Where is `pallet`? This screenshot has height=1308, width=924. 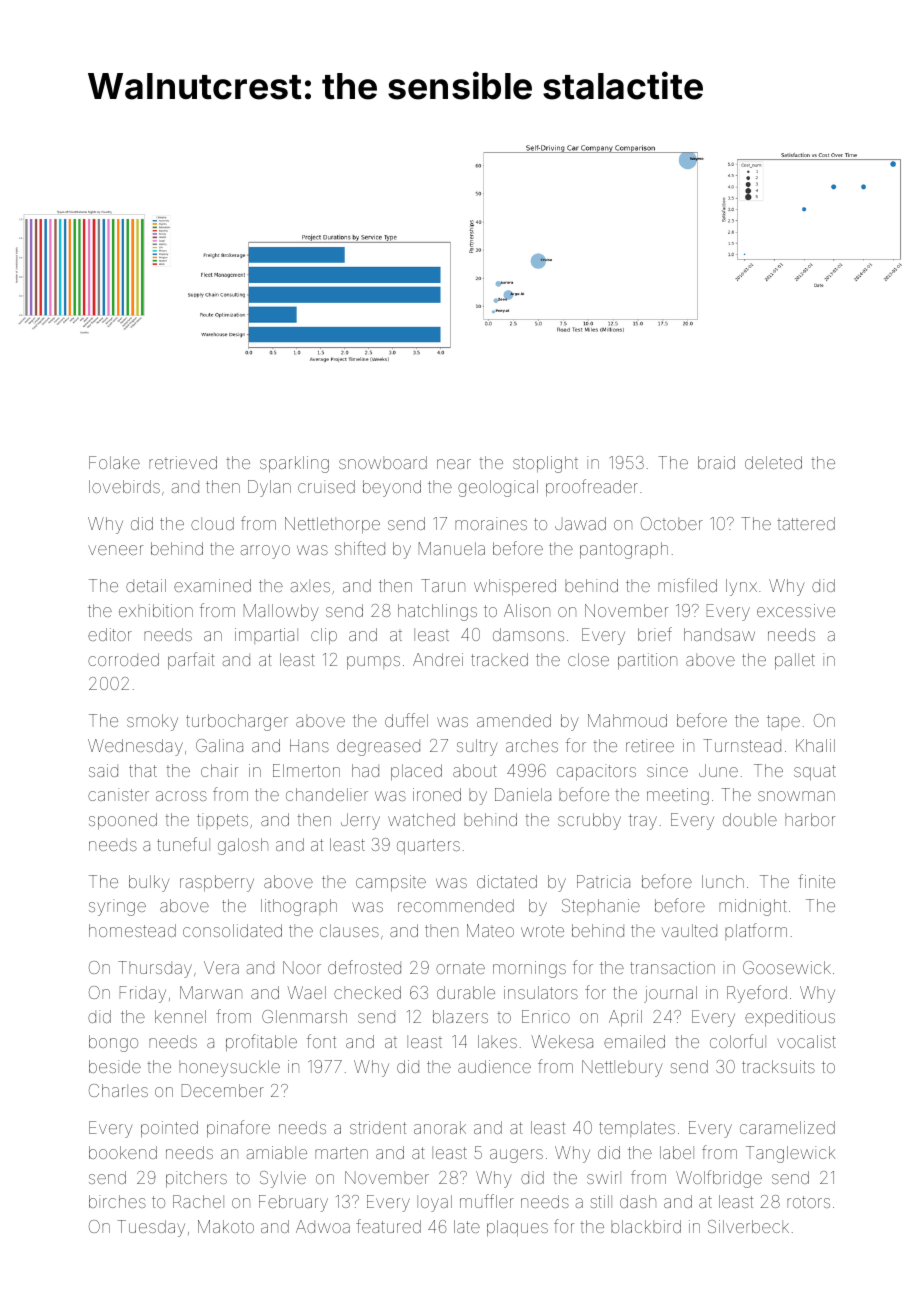
pallet is located at coordinates (795, 661).
